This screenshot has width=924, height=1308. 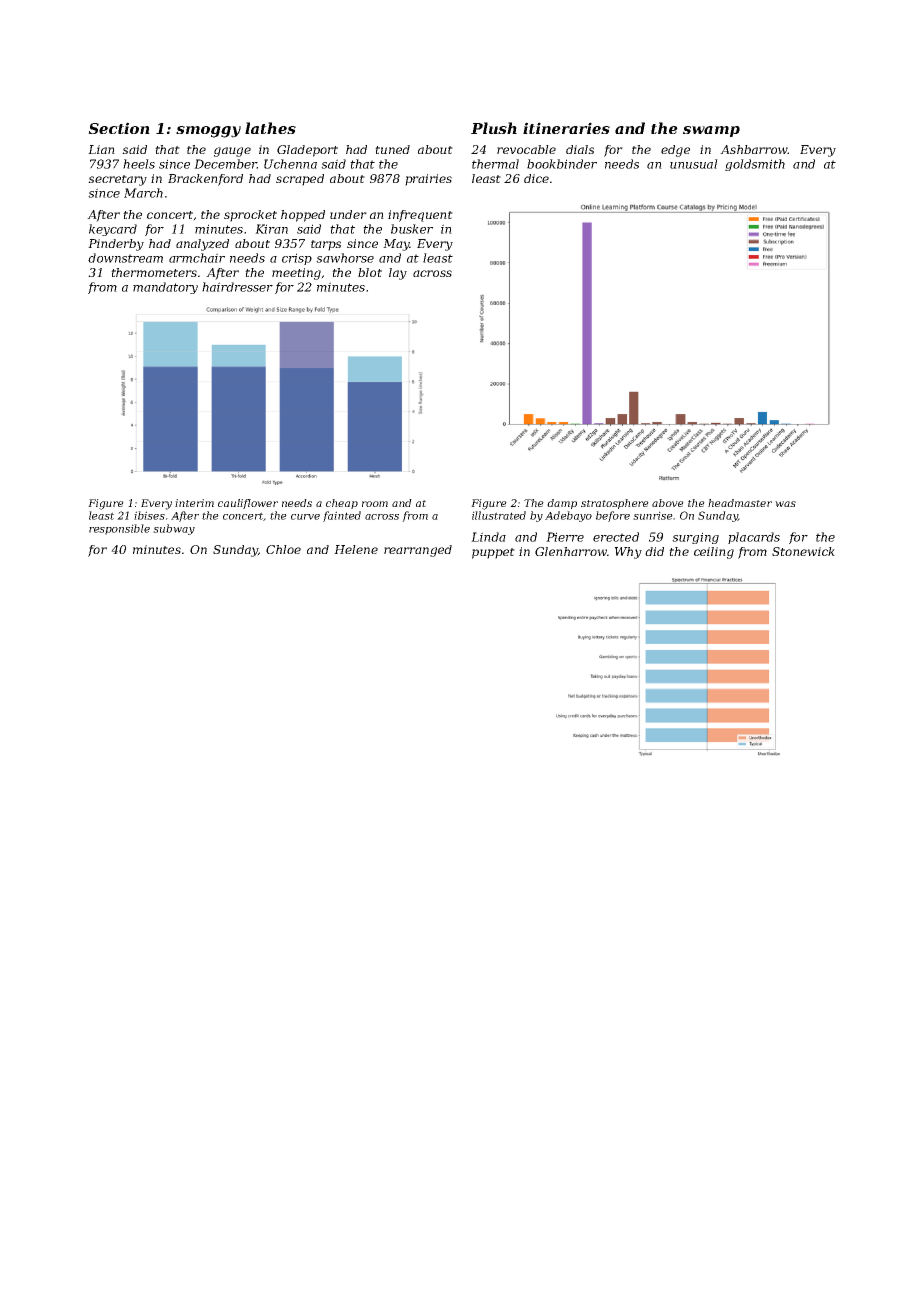 I want to click on dice, so click(x=536, y=178).
